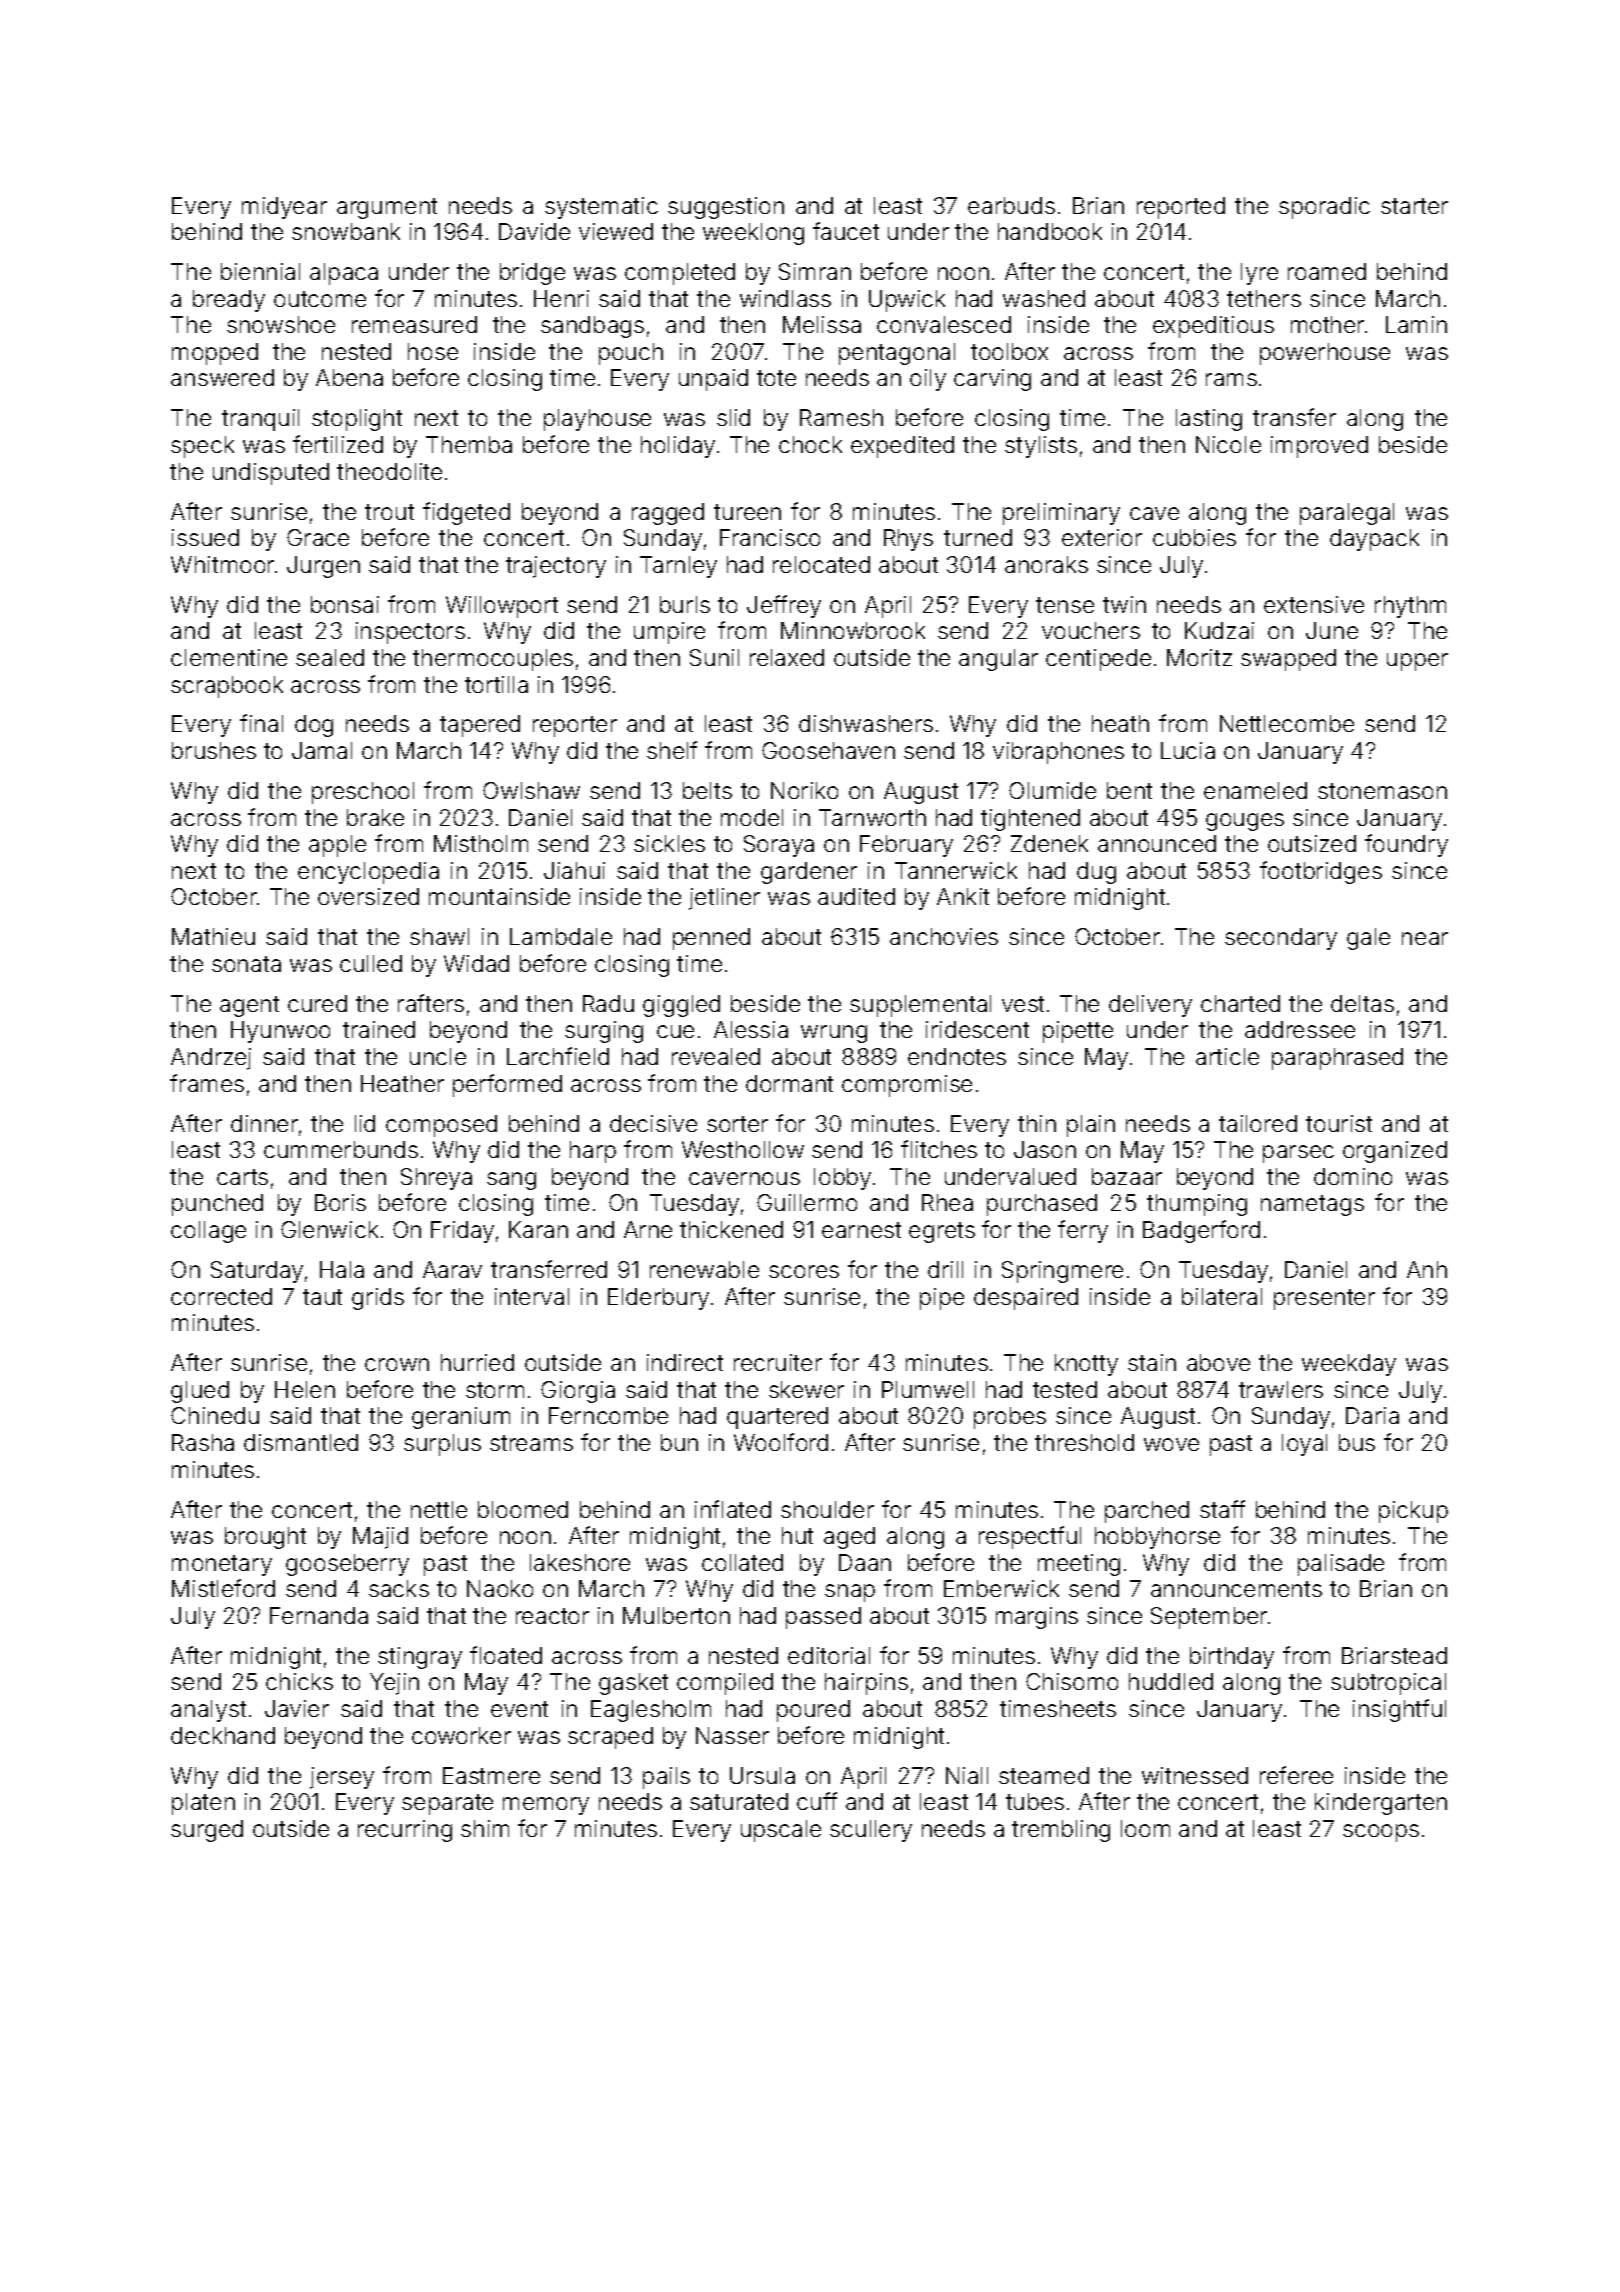 The image size is (1620, 2292). What do you see at coordinates (214, 750) in the document?
I see `brushes` at bounding box center [214, 750].
